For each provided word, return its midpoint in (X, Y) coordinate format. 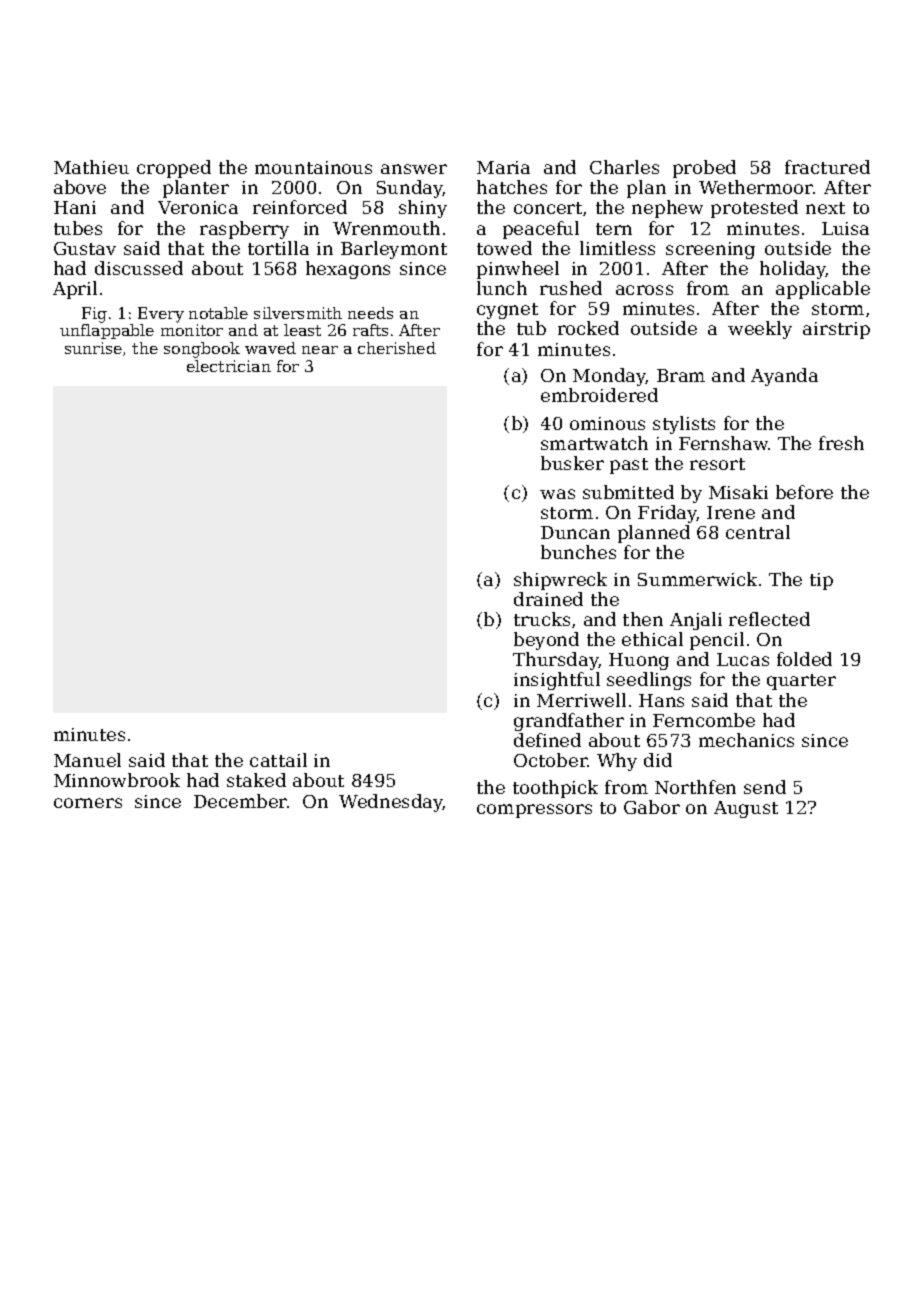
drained (548, 599)
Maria (503, 167)
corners (88, 803)
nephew (667, 209)
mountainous (313, 167)
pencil (717, 641)
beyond (546, 641)
